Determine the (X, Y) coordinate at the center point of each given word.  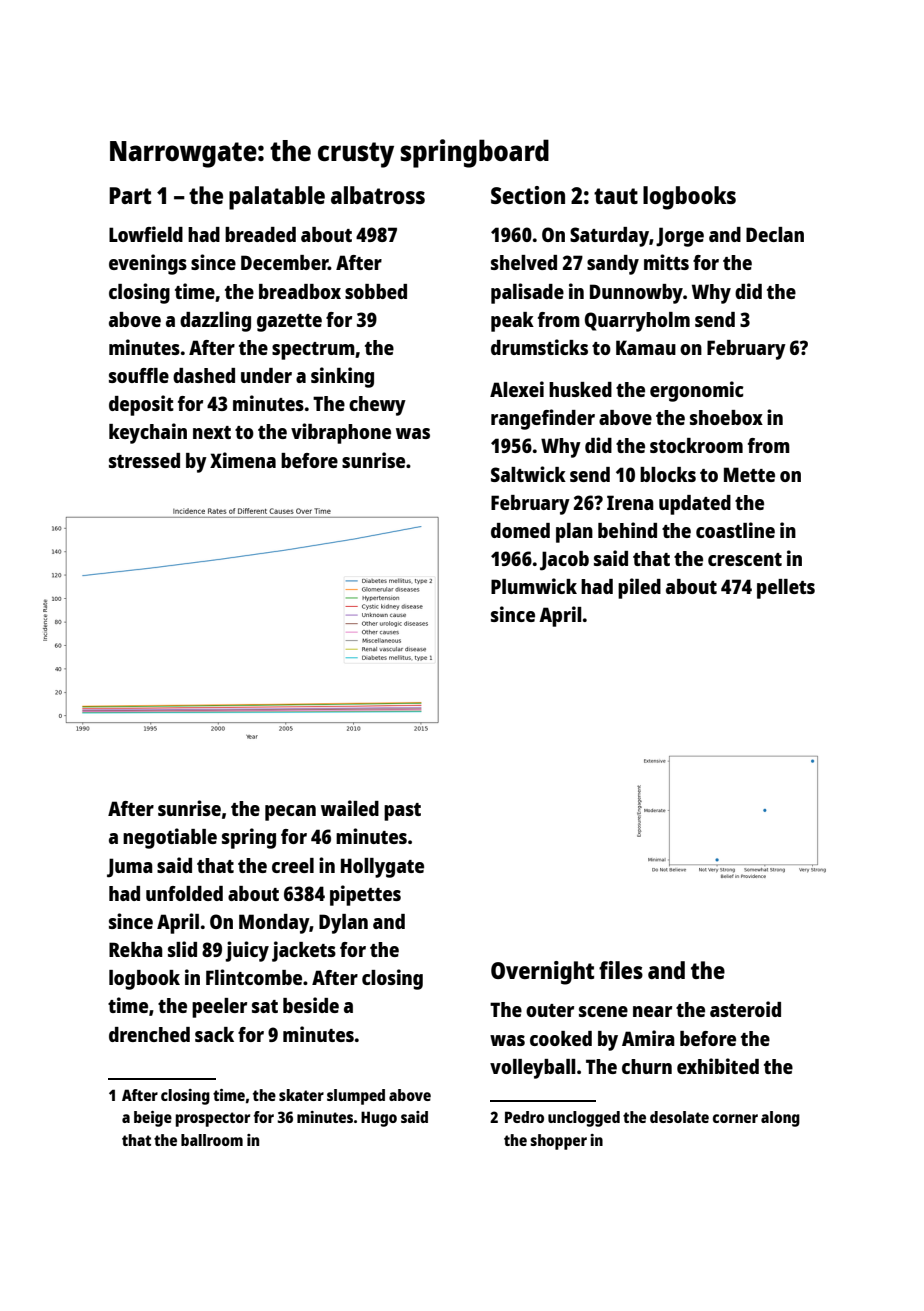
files (621, 970)
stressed (144, 460)
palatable (277, 198)
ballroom (212, 1140)
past (402, 812)
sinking (342, 377)
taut (616, 196)
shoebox (726, 417)
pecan (290, 813)
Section (528, 195)
